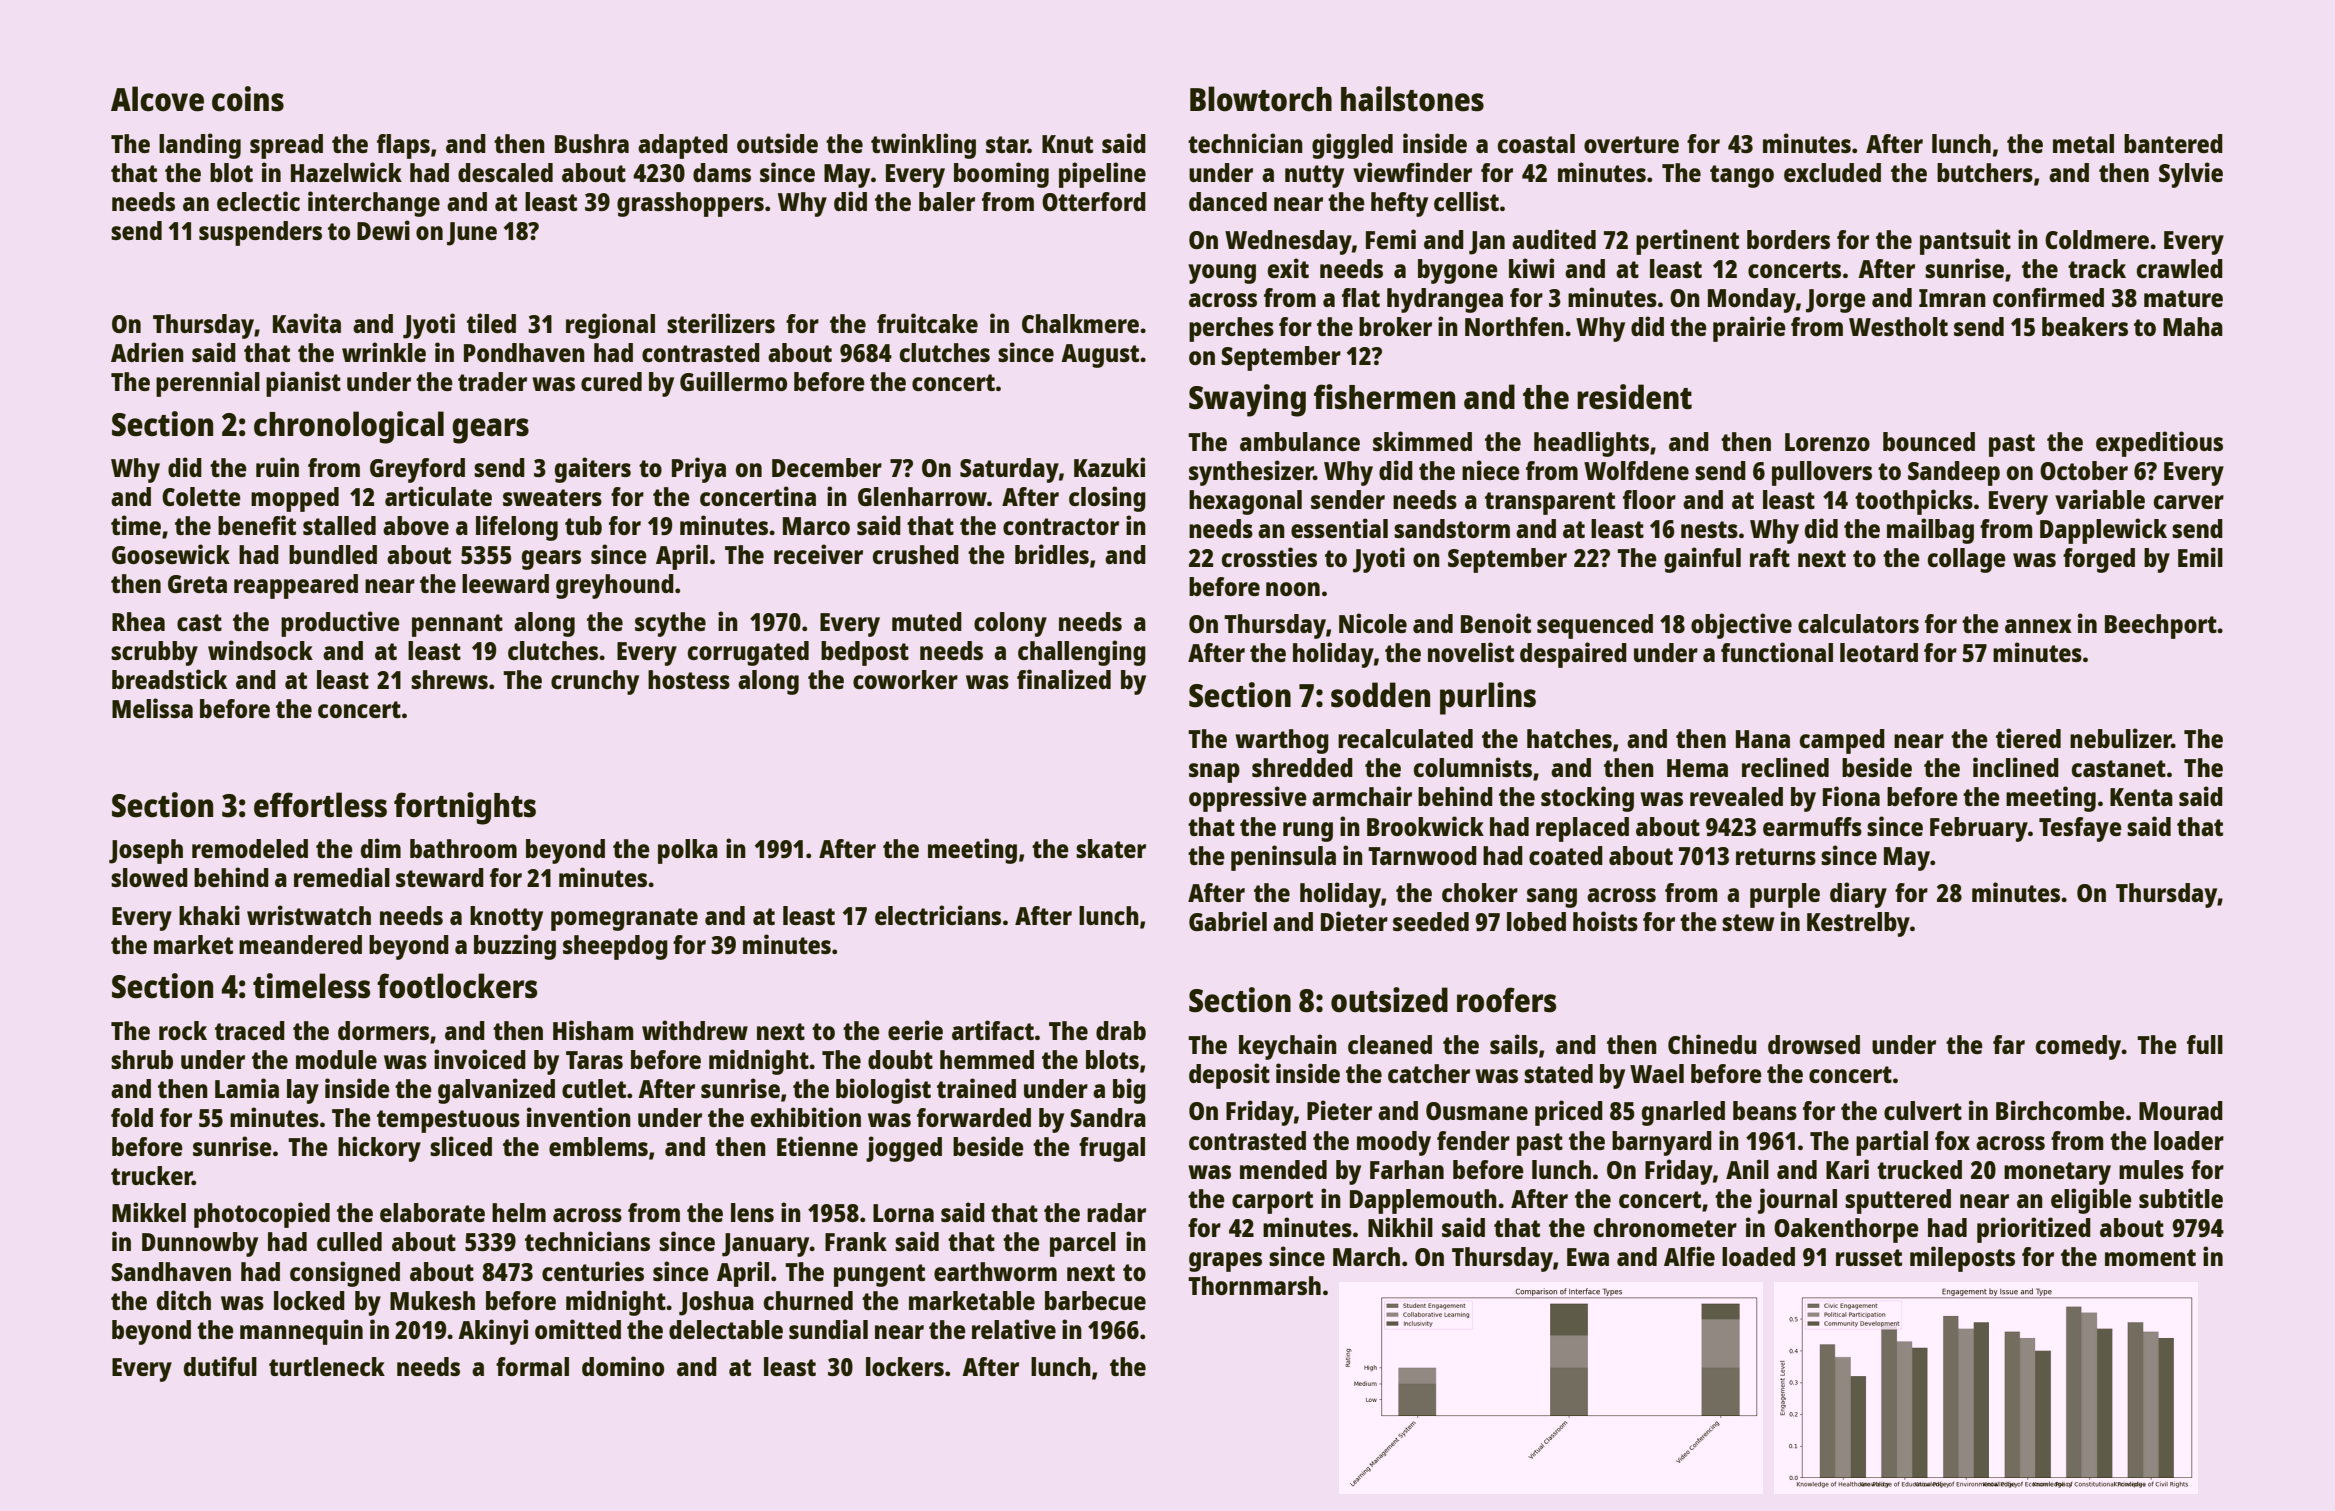 This screenshot has height=1511, width=2335. I want to click on flaps, so click(403, 146).
